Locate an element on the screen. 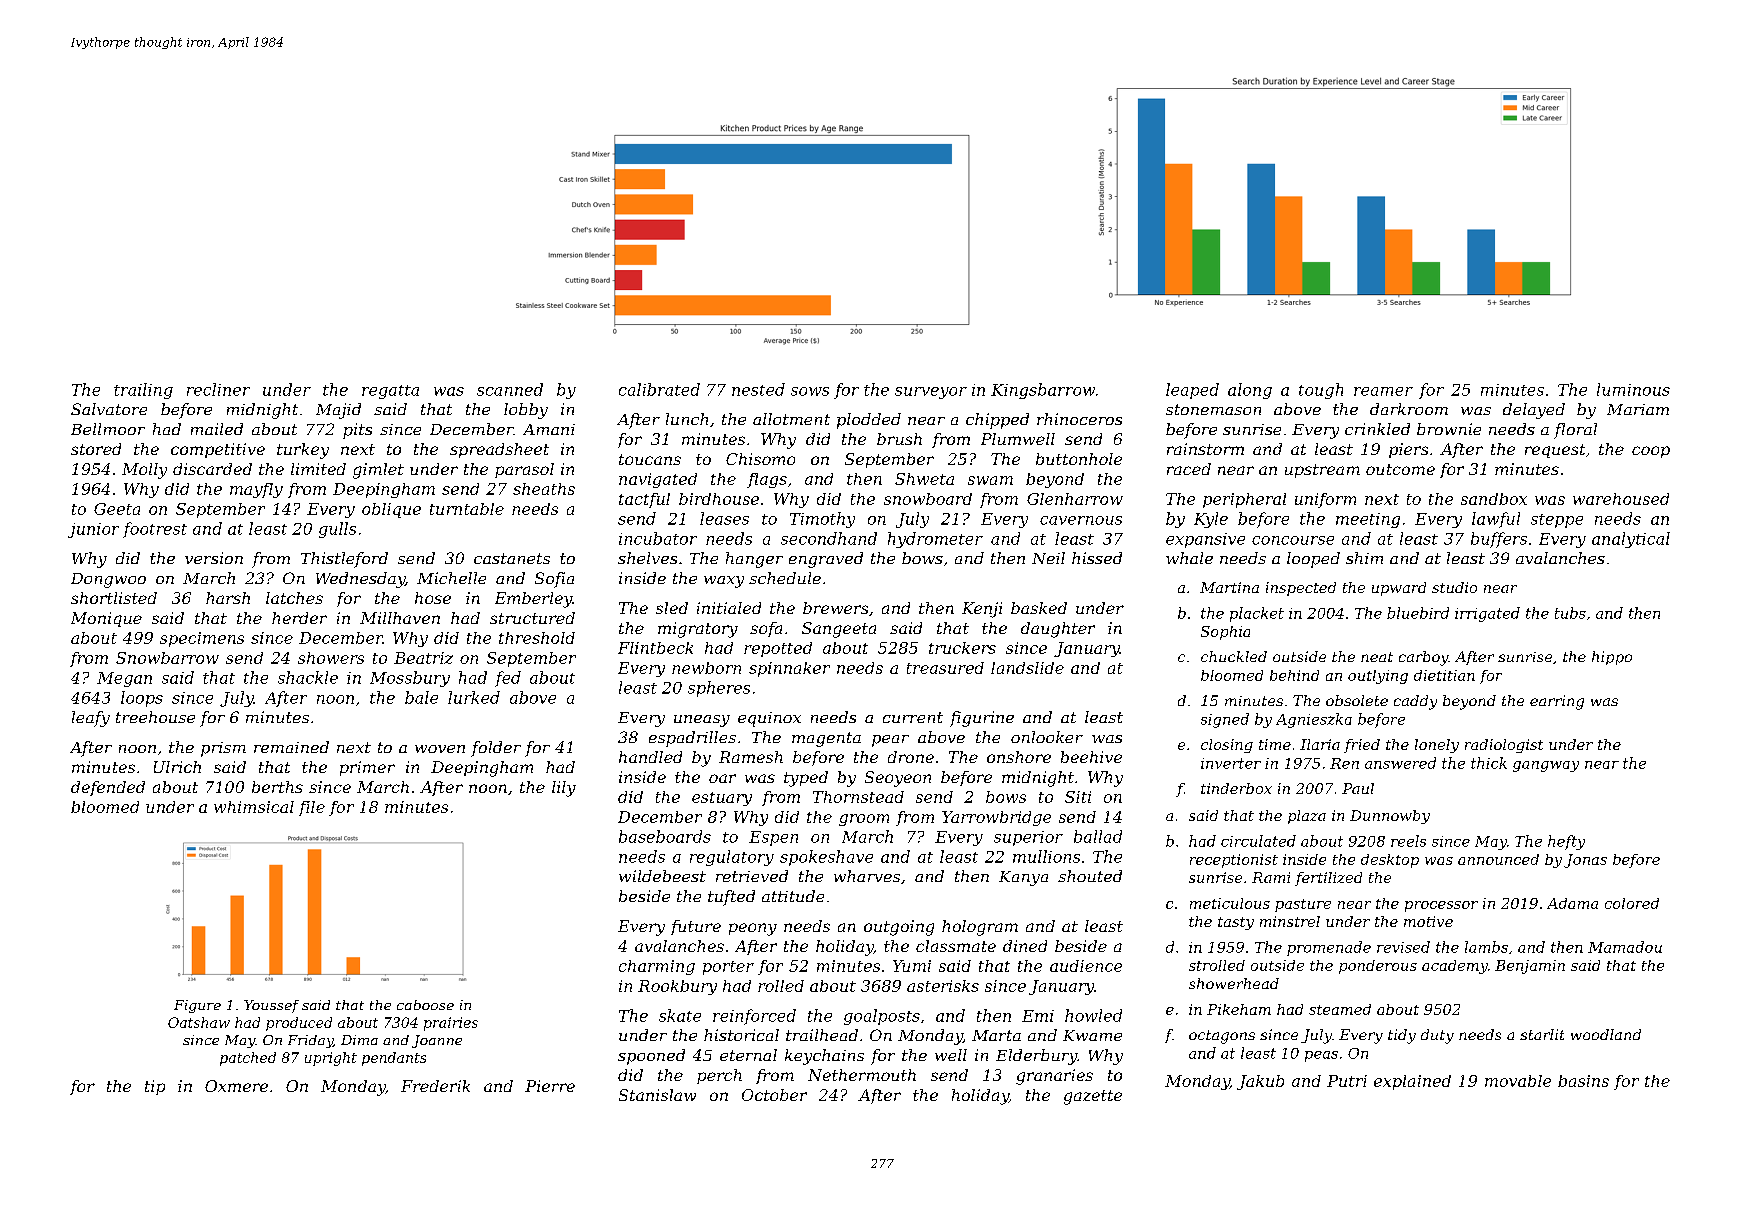  Joanne is located at coordinates (437, 1041).
